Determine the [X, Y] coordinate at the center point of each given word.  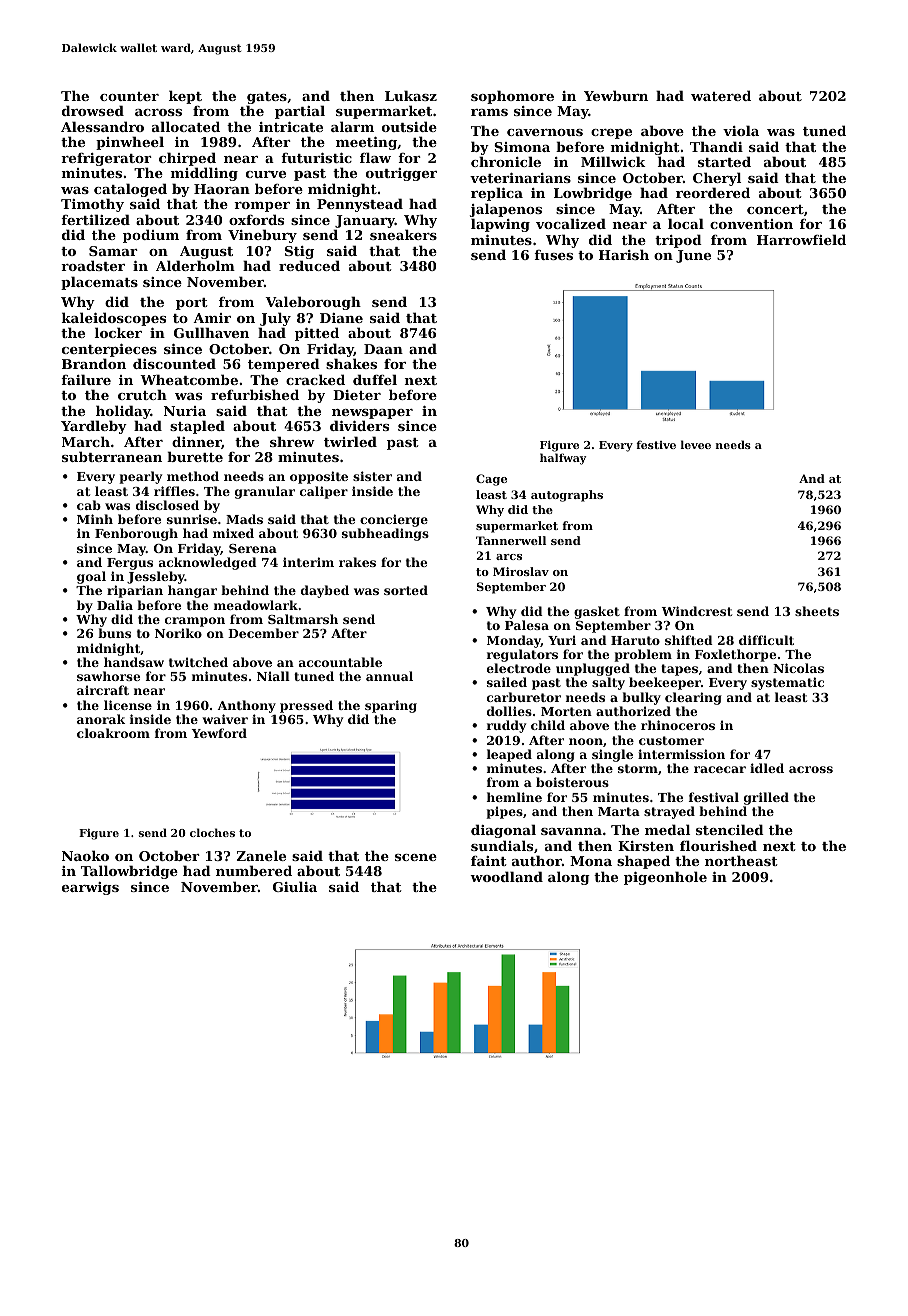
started [724, 161]
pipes [504, 812]
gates [267, 98]
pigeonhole [665, 878]
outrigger [401, 174]
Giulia [295, 886]
